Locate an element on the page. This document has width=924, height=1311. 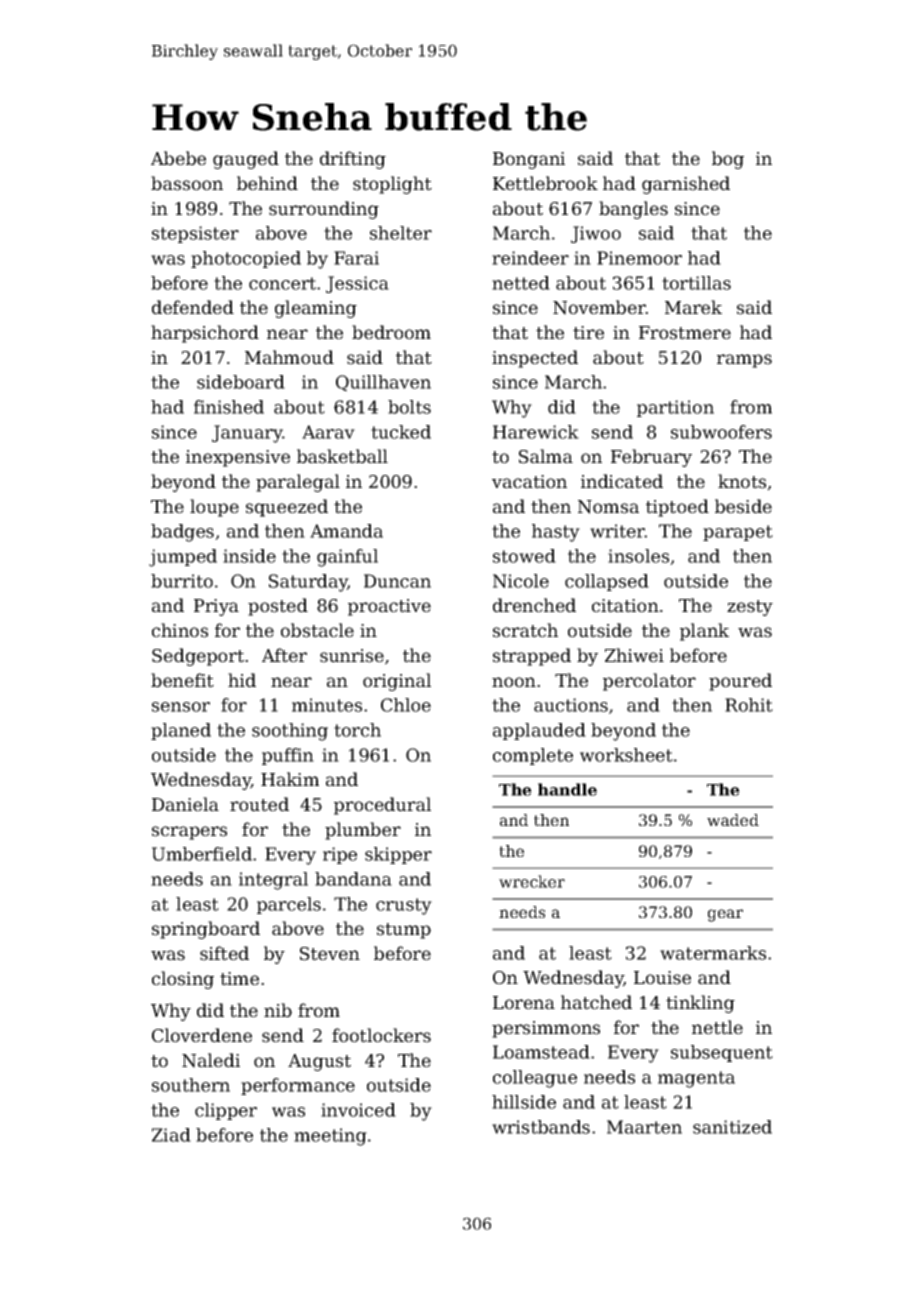
Ziad is located at coordinates (171, 1135).
